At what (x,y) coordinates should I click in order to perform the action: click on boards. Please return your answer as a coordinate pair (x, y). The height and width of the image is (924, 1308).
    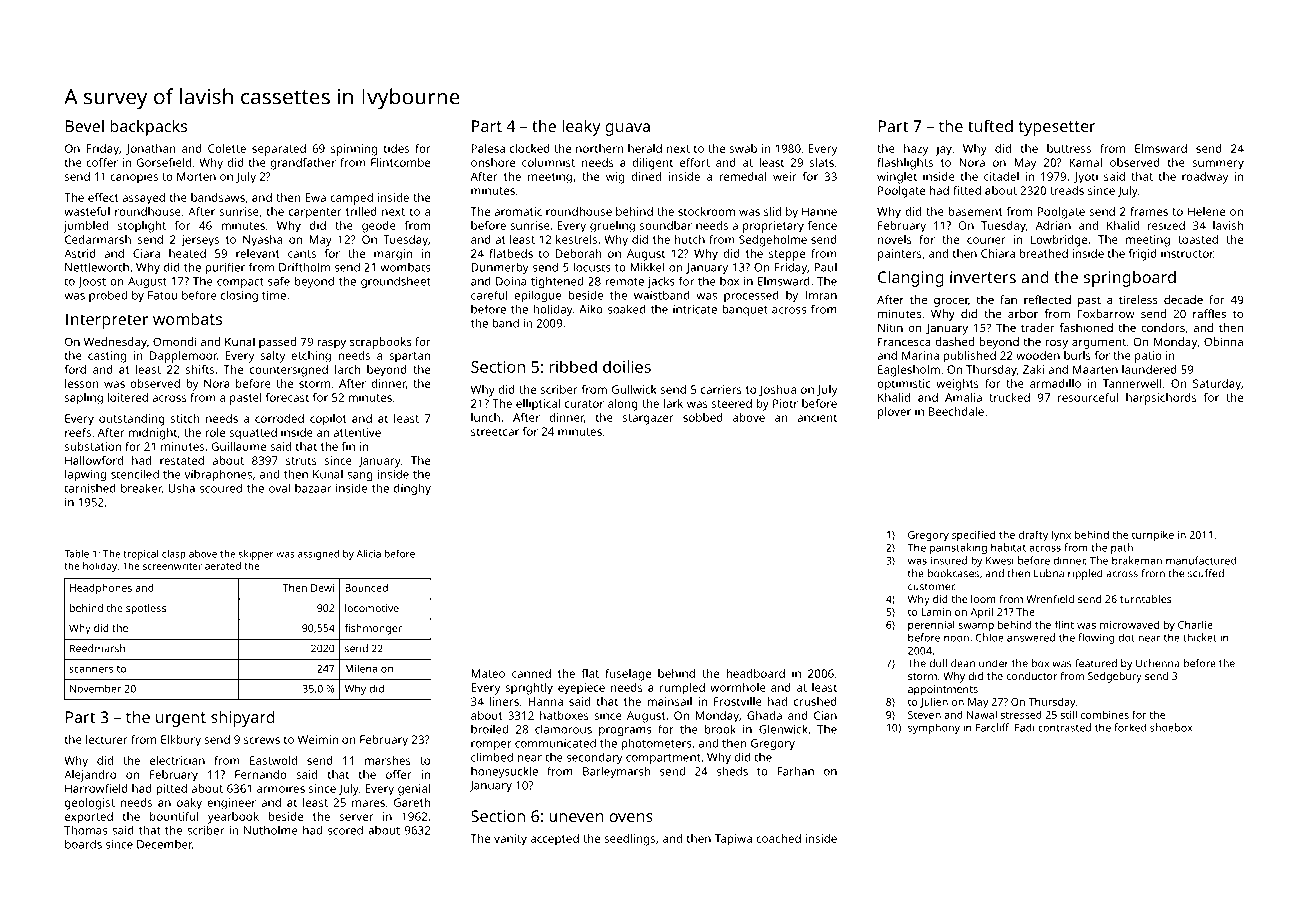
    Looking at the image, I should click on (83, 844).
